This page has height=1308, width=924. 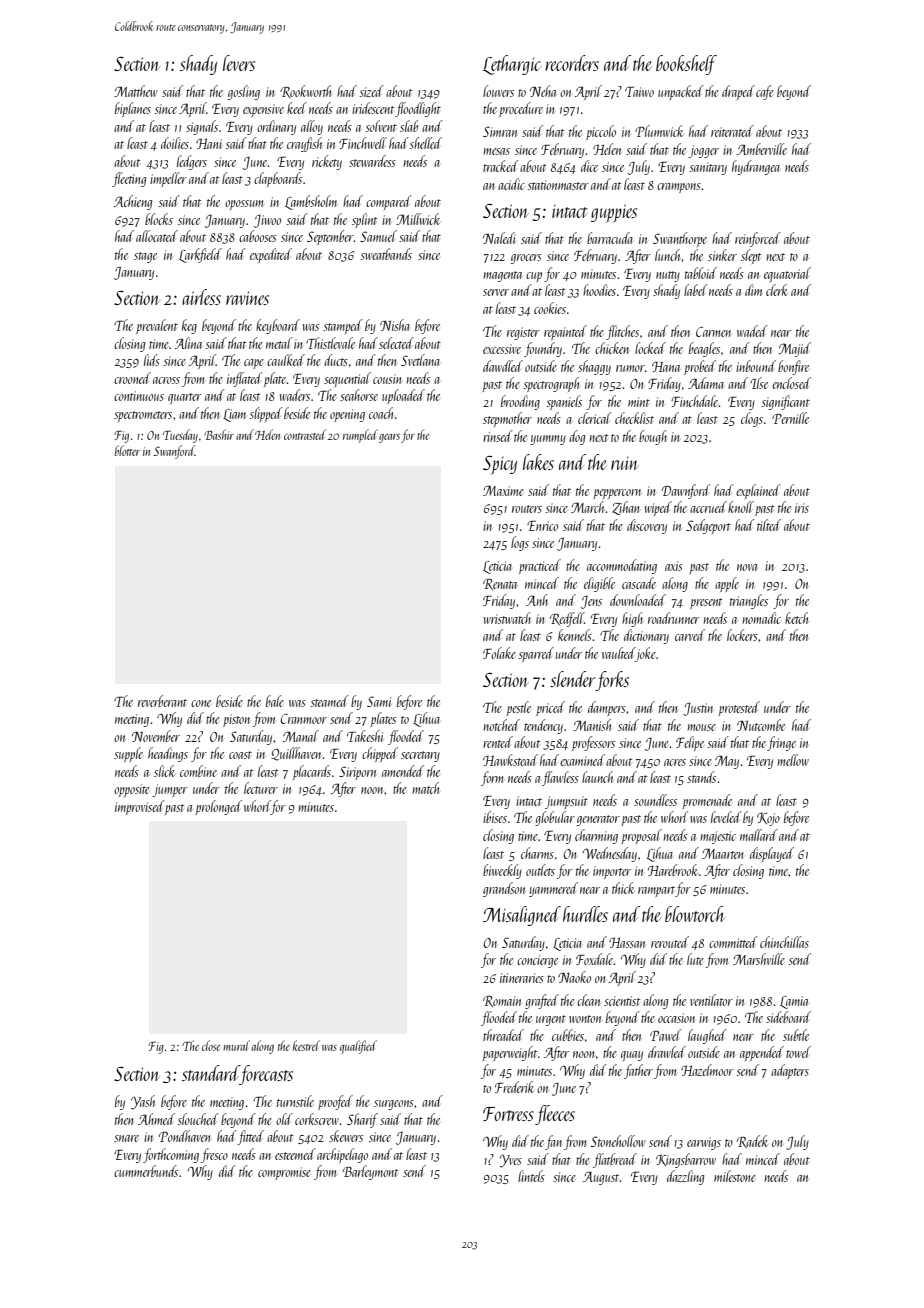 I want to click on fresco, so click(x=214, y=1155).
